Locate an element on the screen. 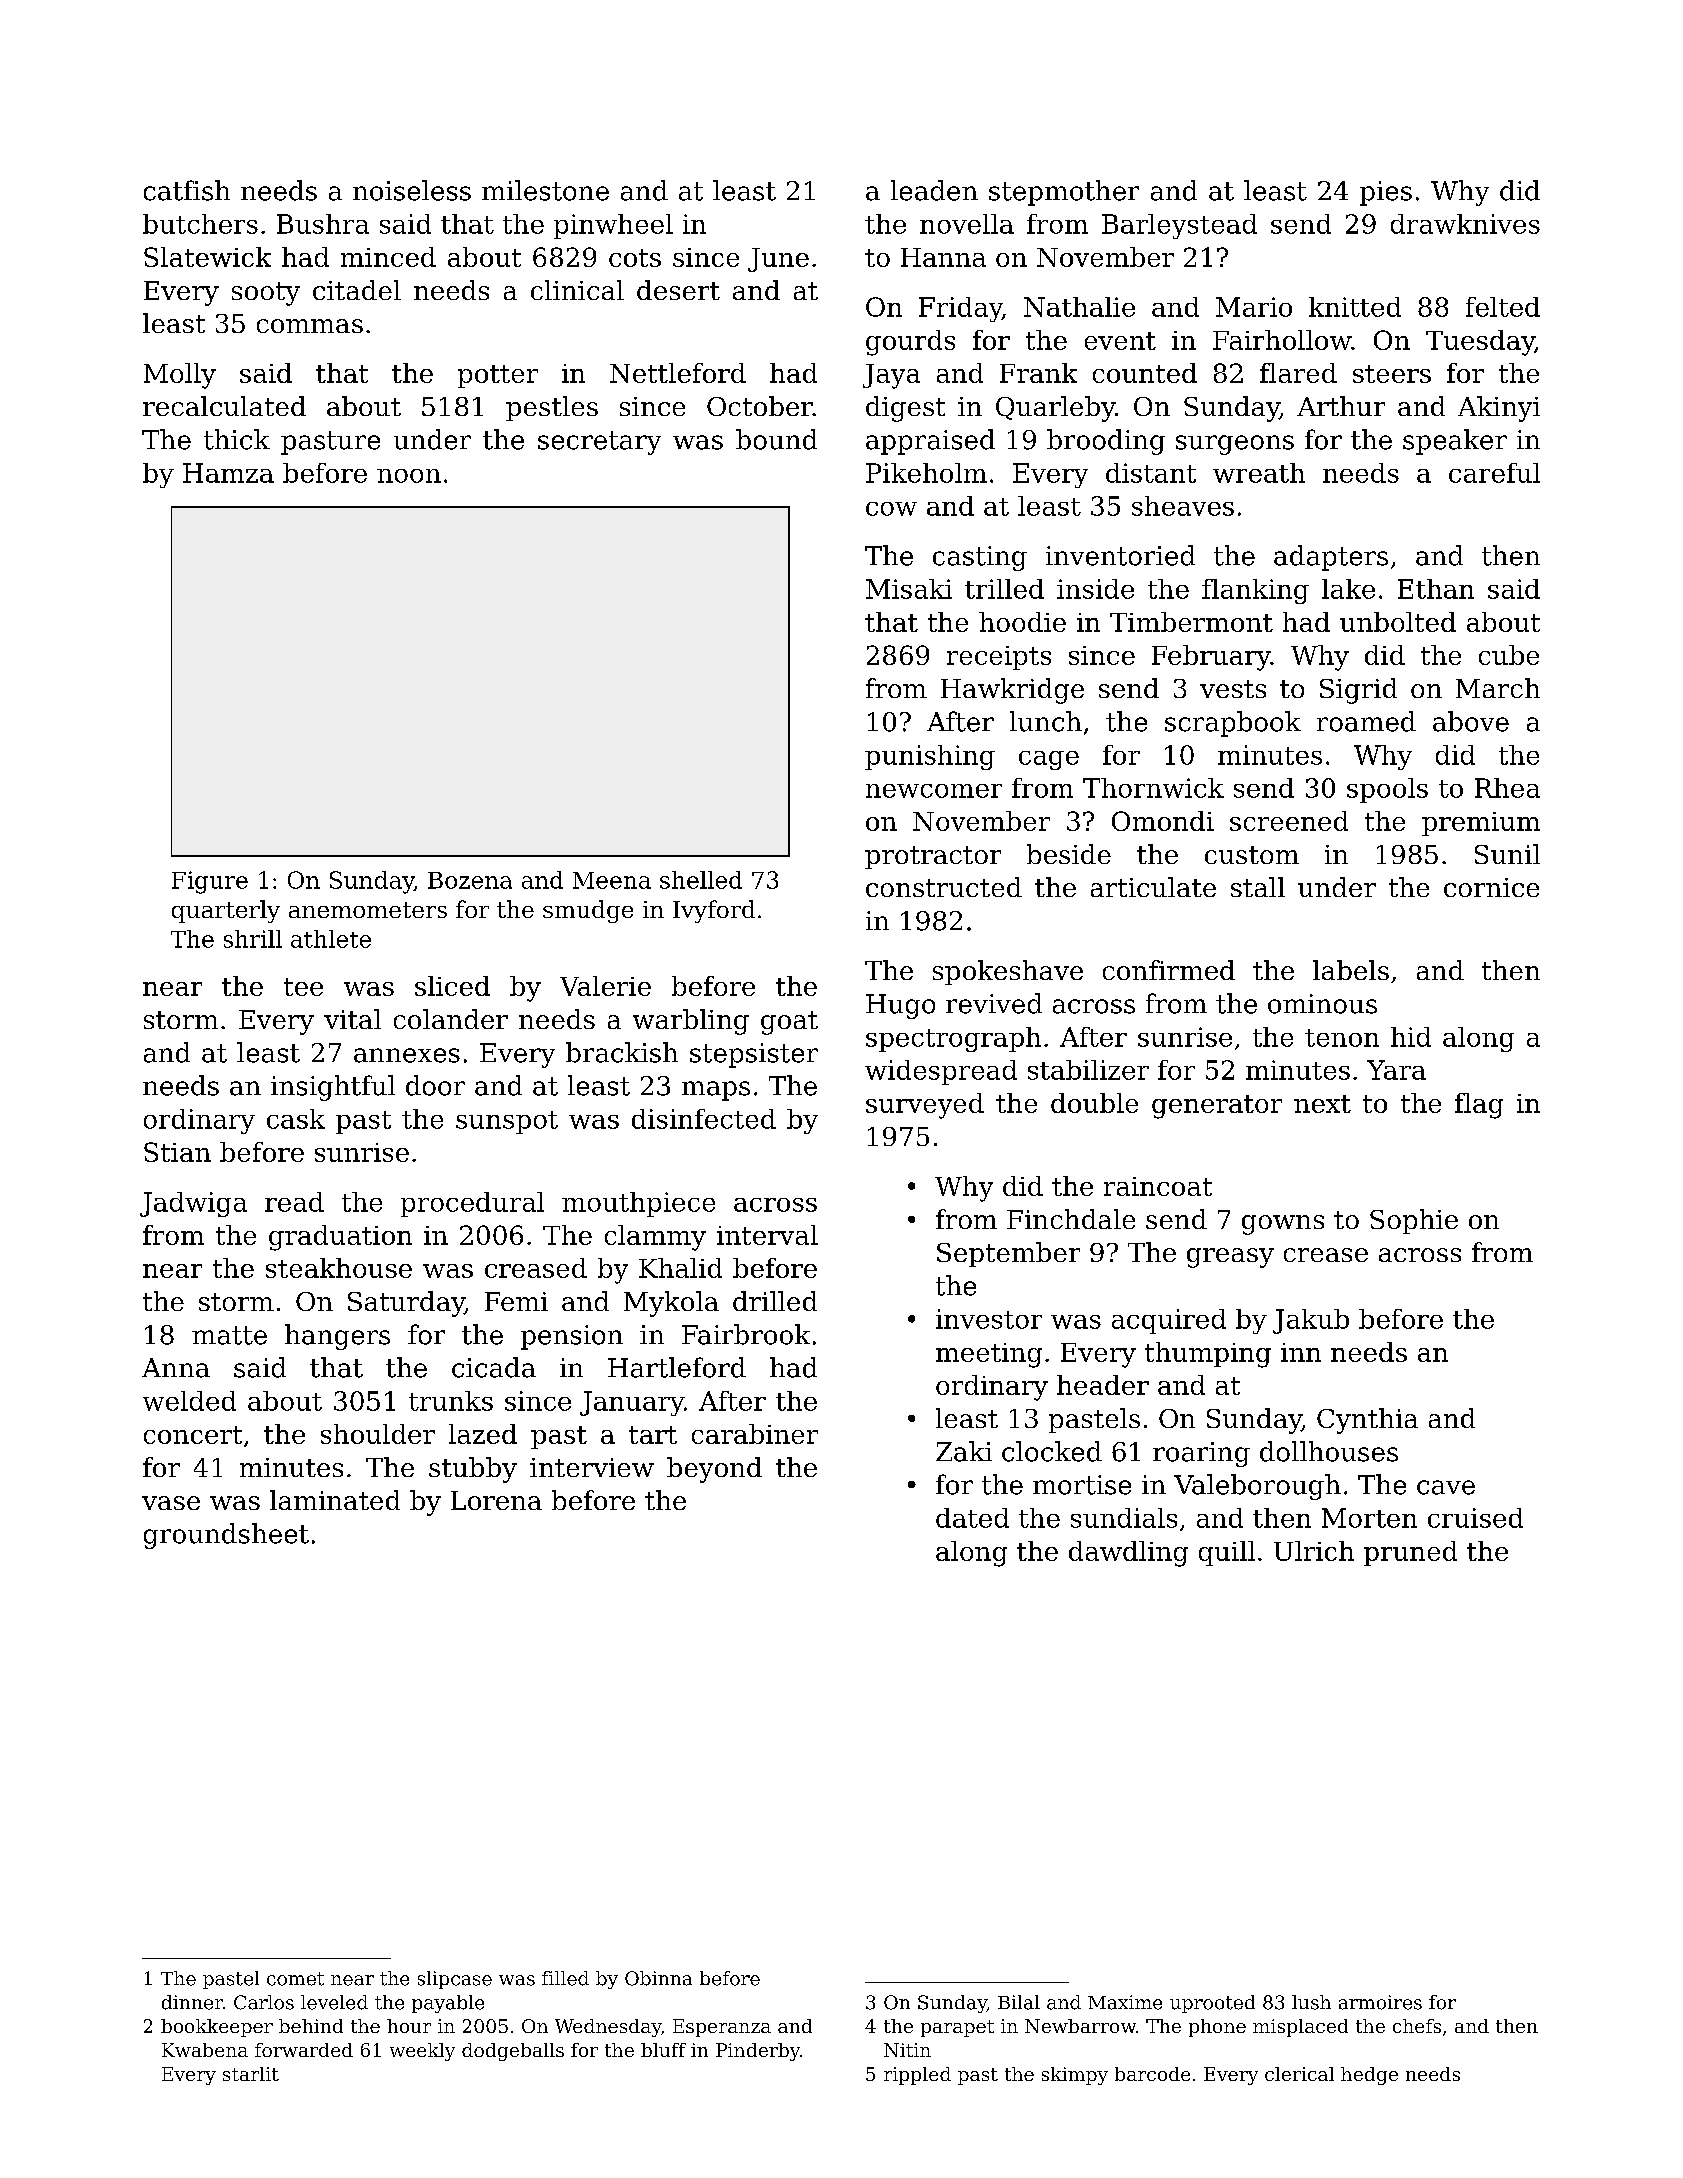  Cynthia is located at coordinates (1367, 1421).
